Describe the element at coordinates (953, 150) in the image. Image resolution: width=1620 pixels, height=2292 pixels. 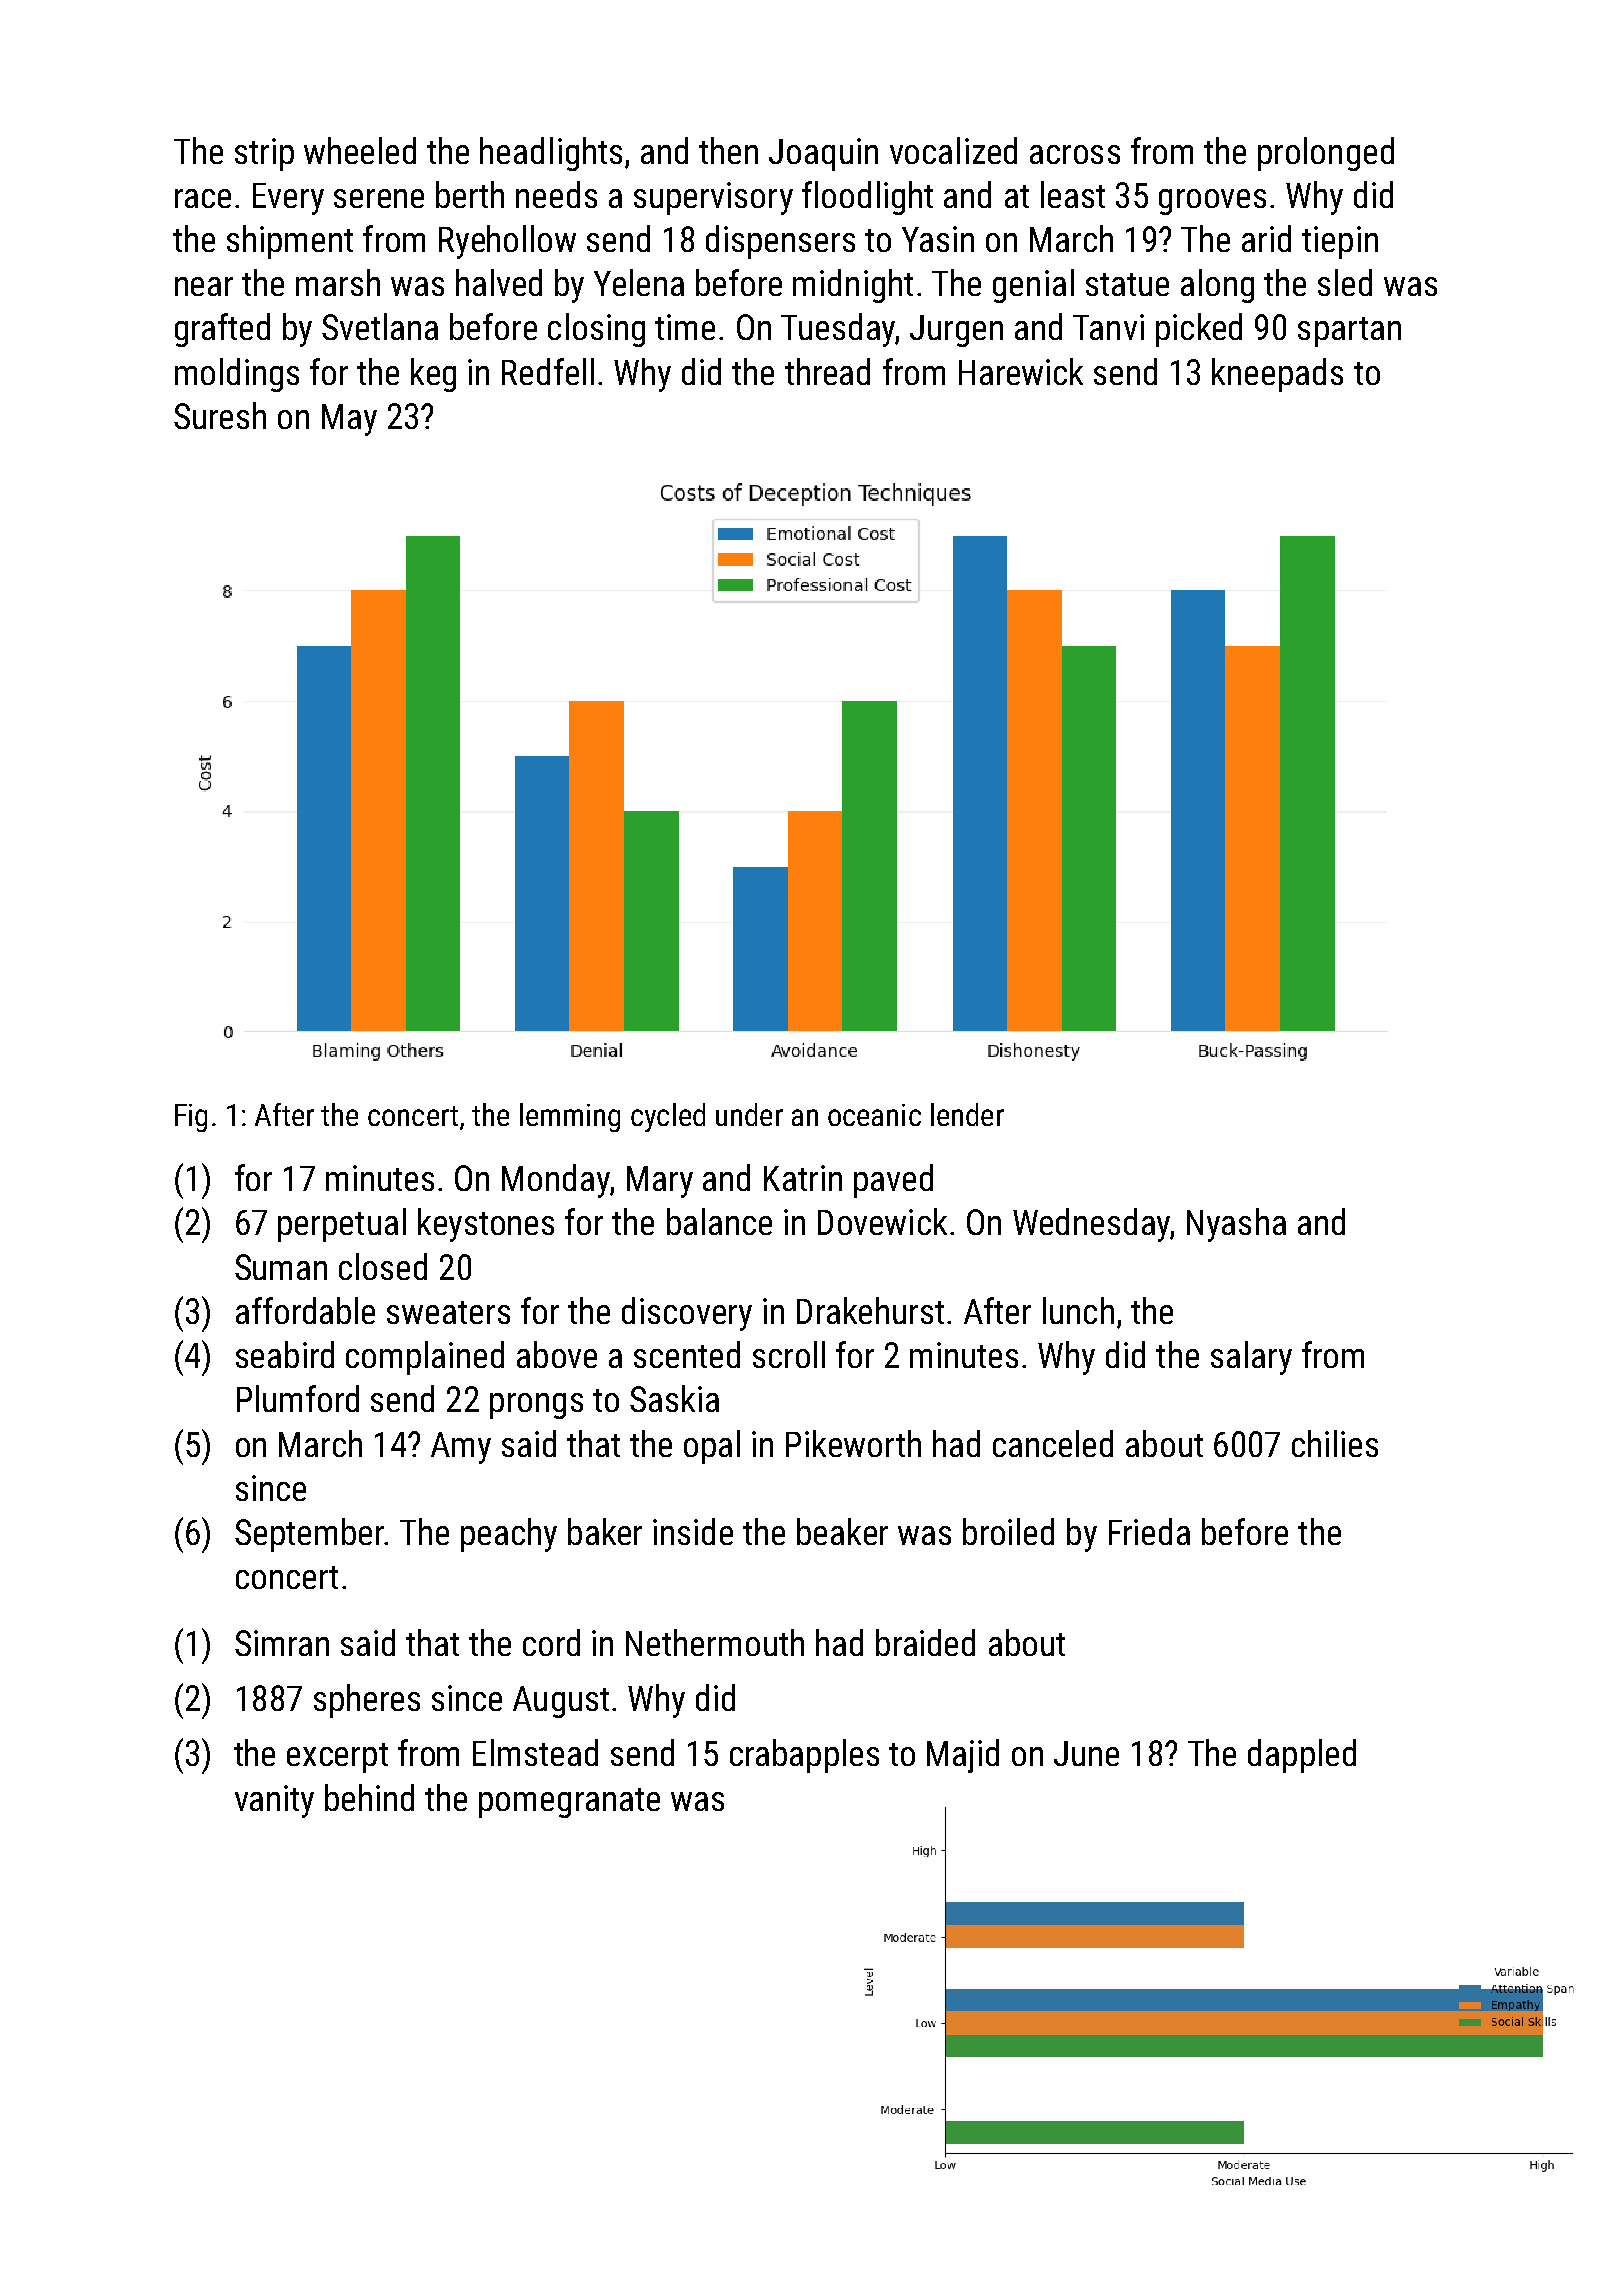
I see `vocalized` at that location.
